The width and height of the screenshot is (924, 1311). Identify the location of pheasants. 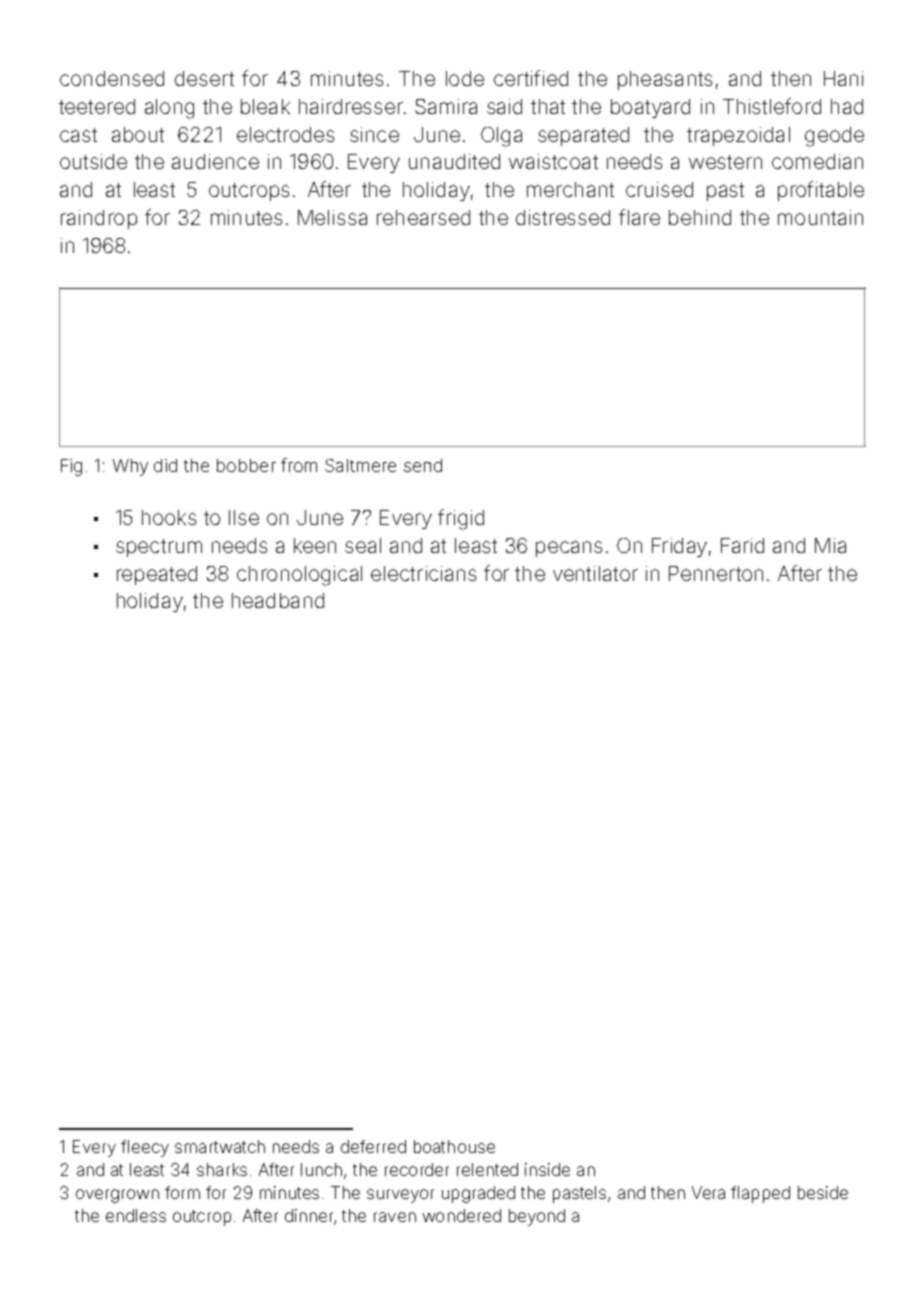
(665, 80).
